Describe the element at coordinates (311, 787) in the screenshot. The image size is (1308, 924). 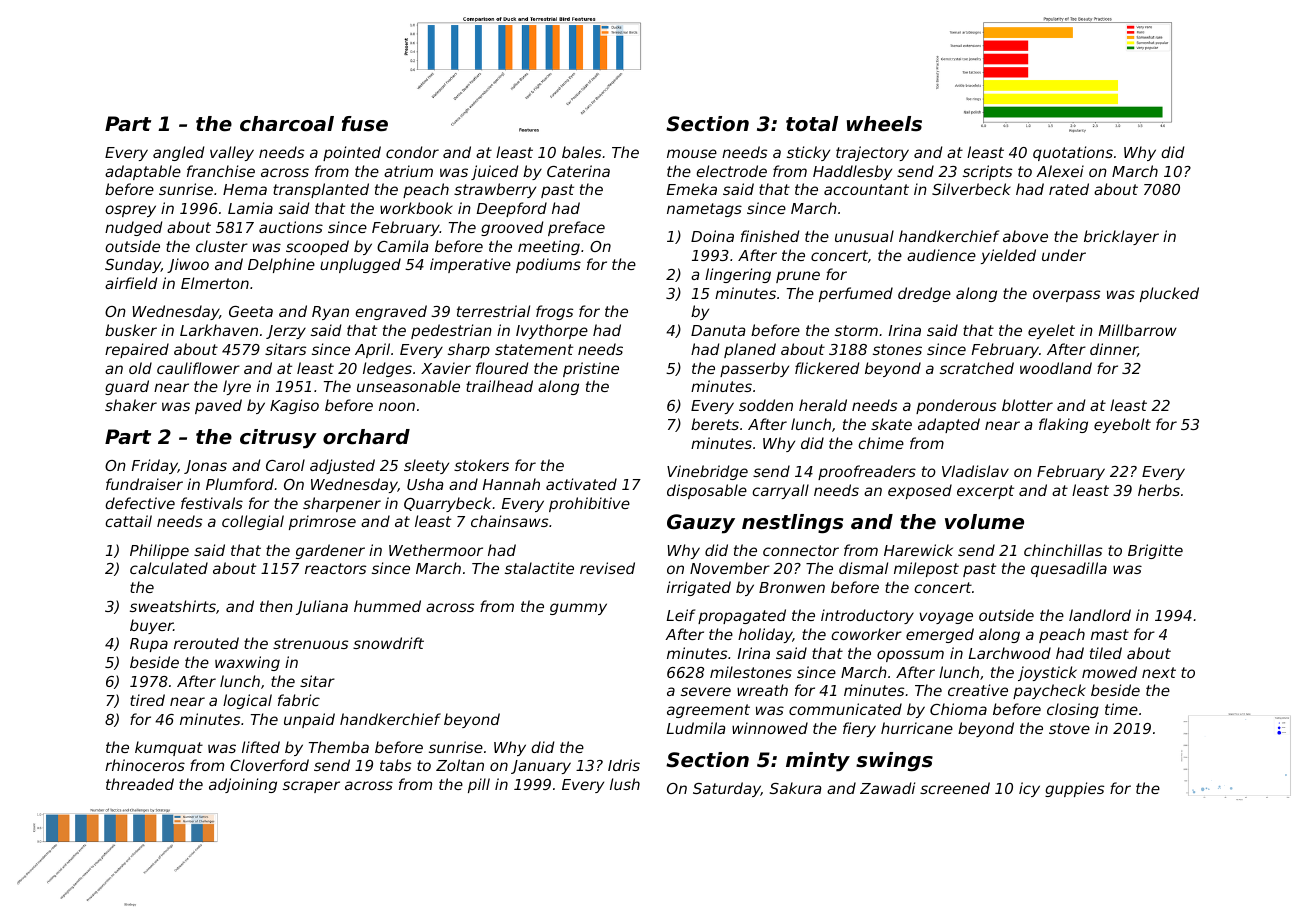
I see `scraper` at that location.
